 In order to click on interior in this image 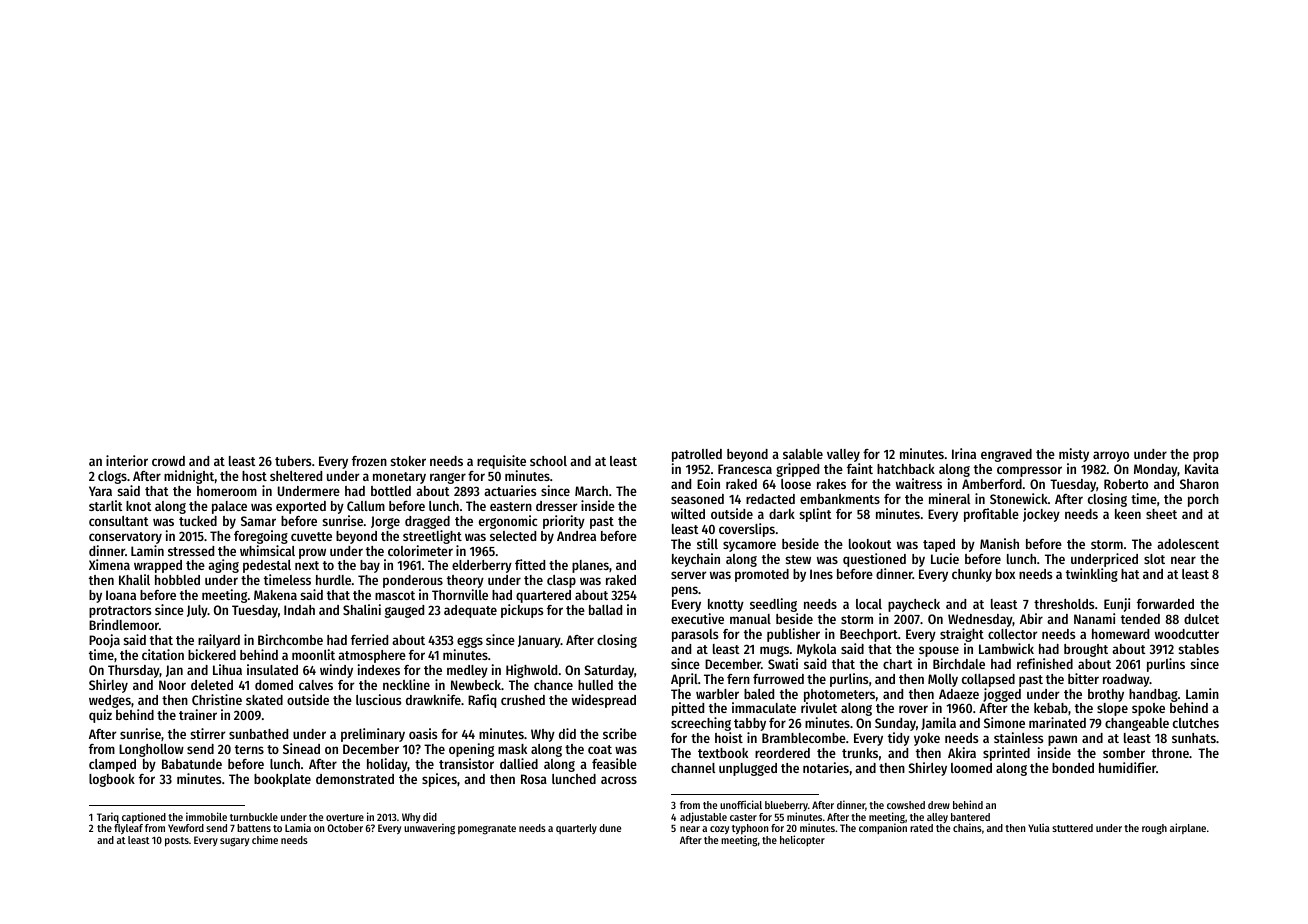, I will do `click(127, 460)`.
